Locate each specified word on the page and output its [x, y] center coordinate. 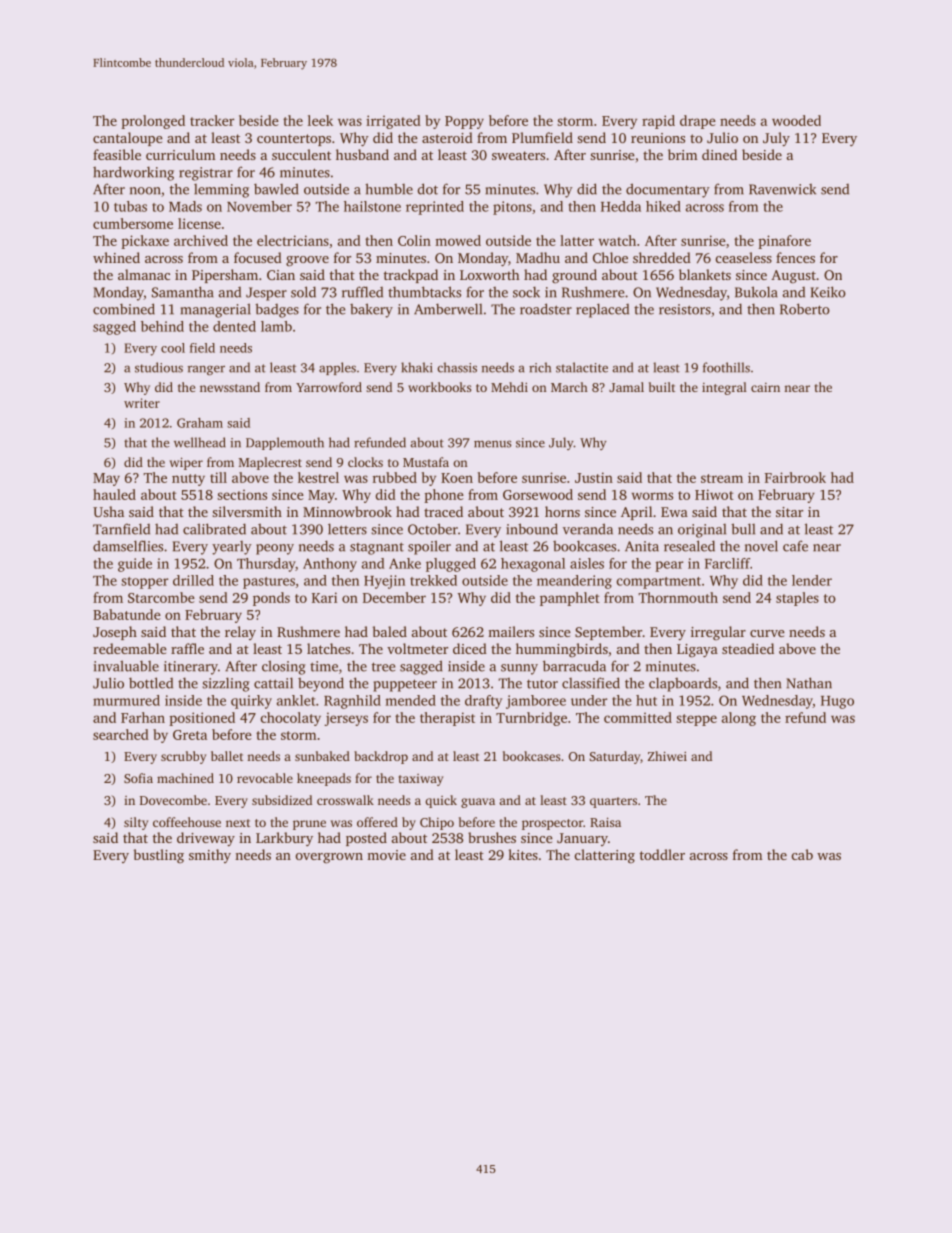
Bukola [756, 292]
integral [724, 388]
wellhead [200, 442]
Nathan [809, 683]
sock [526, 292]
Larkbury [284, 839]
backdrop [381, 757]
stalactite [582, 367]
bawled [276, 189]
